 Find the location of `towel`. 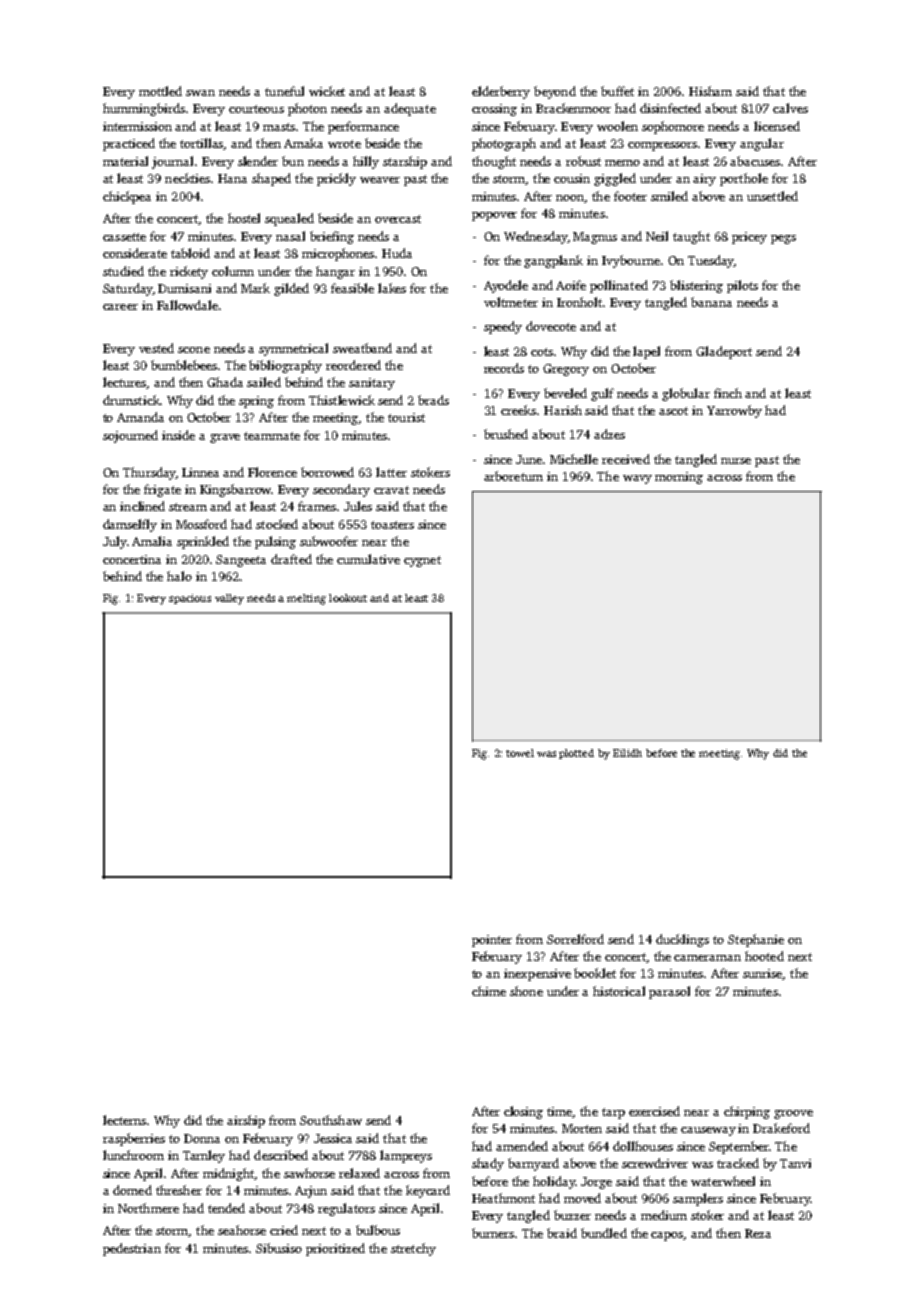

towel is located at coordinates (520, 753).
